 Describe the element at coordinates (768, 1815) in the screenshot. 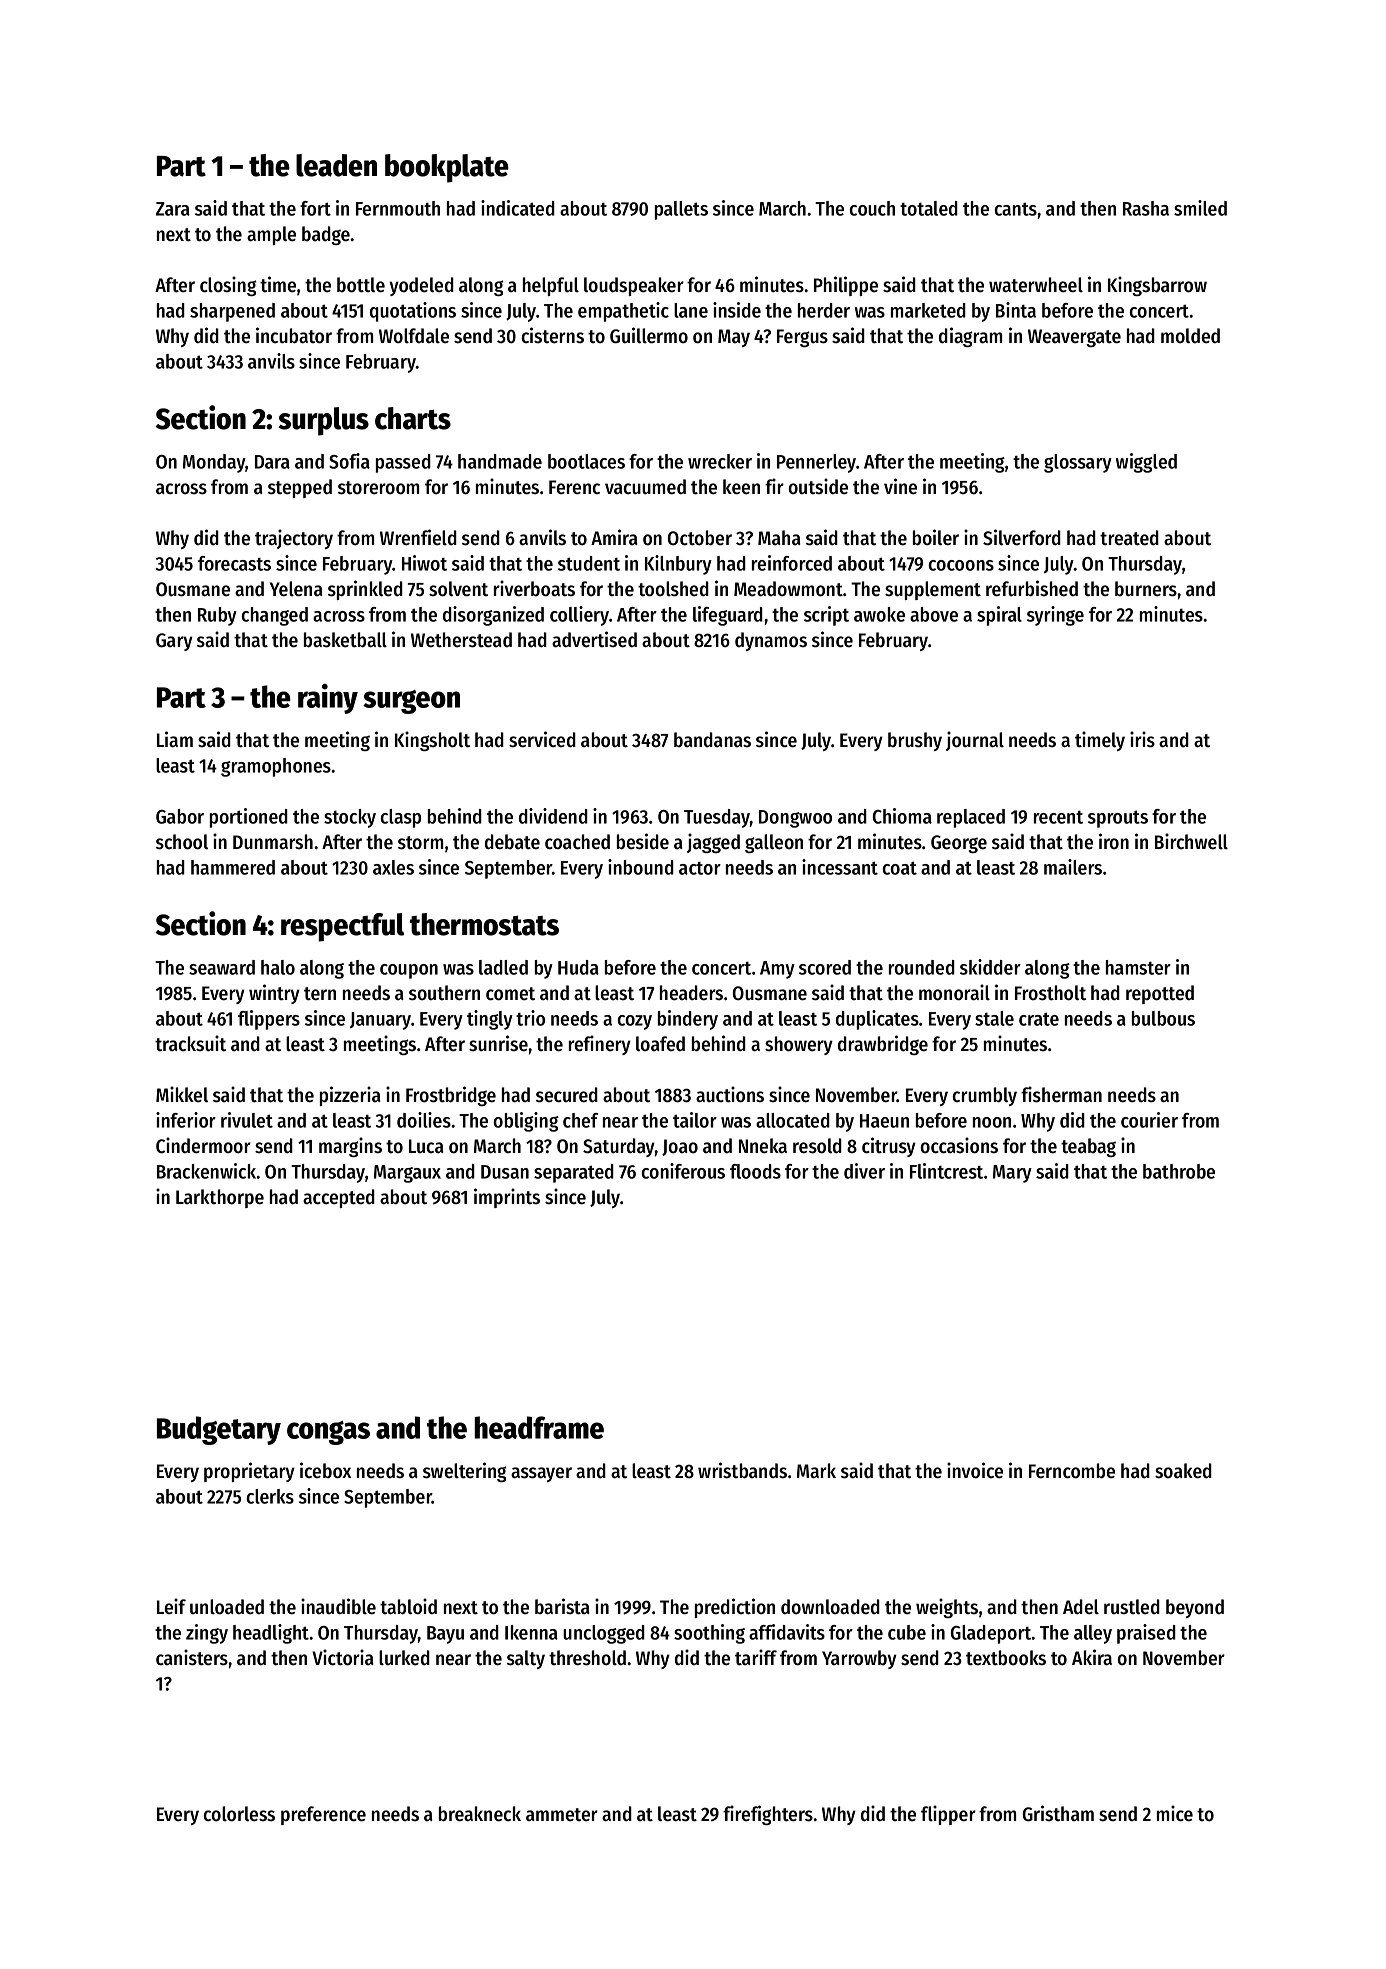

I see `firefighters` at that location.
